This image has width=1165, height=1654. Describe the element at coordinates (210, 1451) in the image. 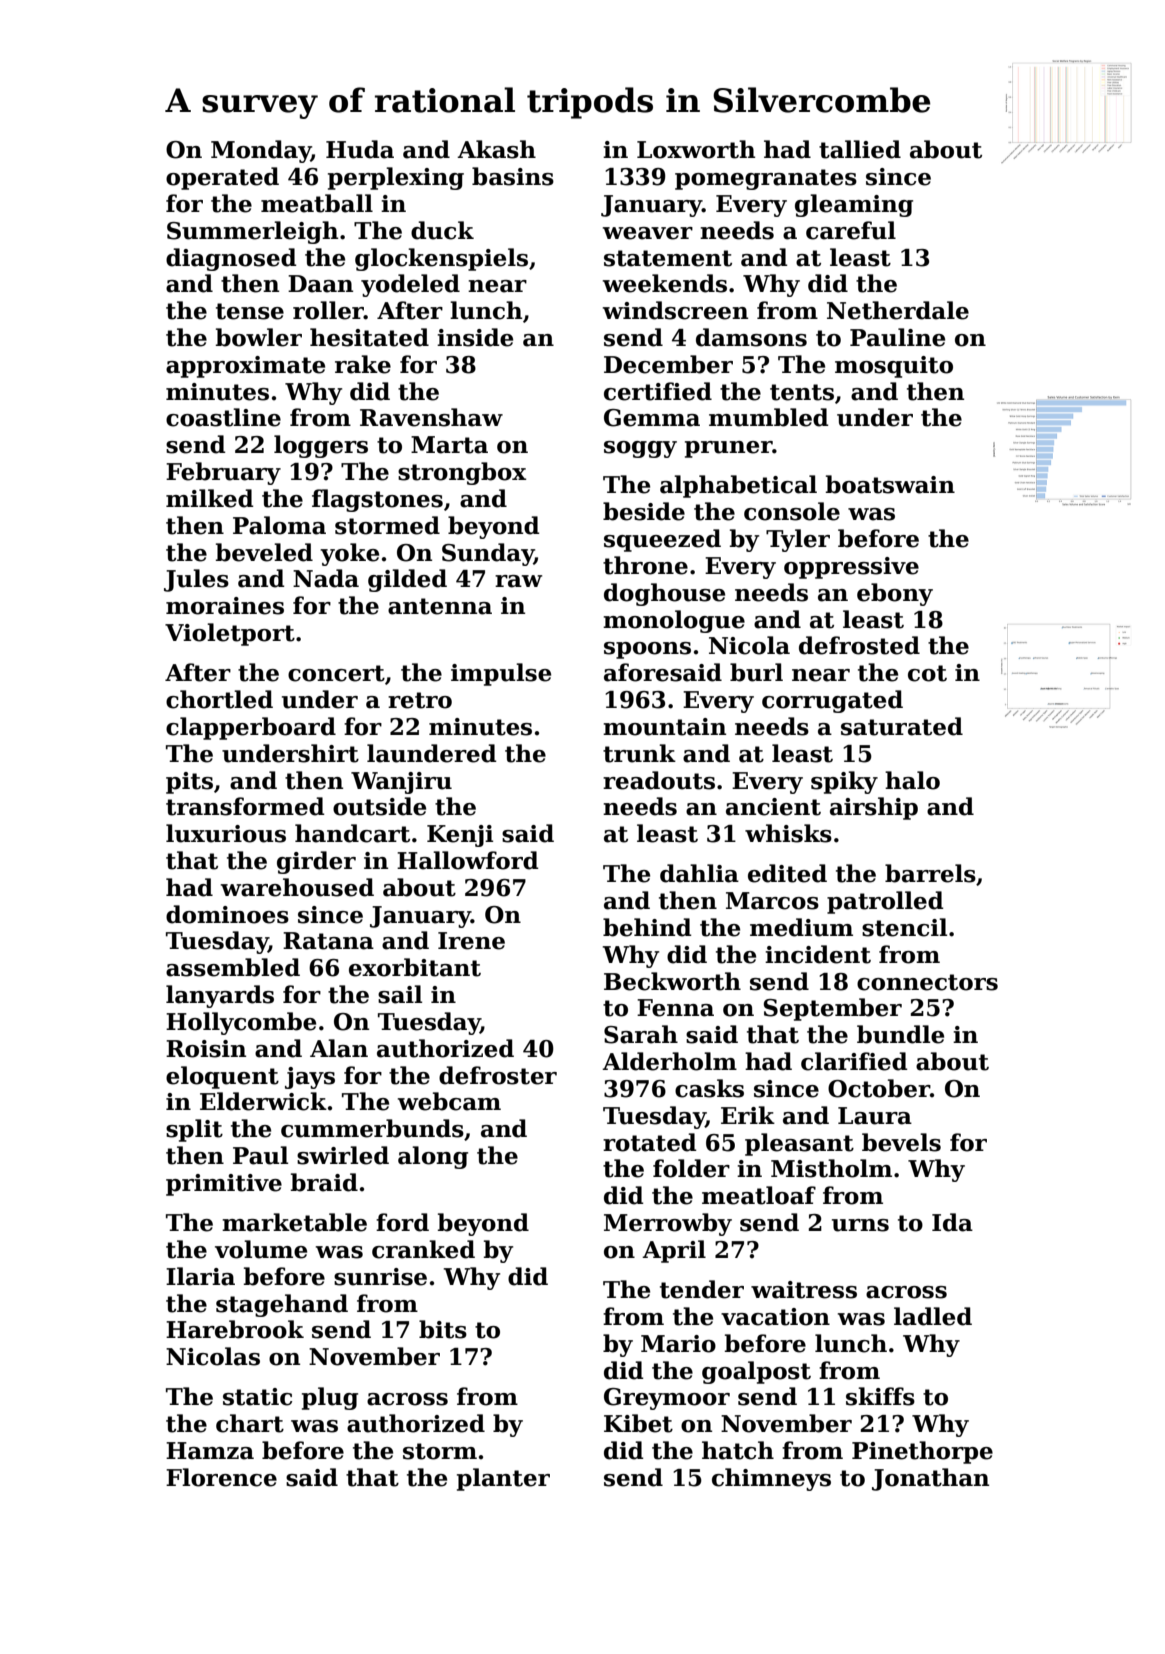

I see `Hamza` at that location.
